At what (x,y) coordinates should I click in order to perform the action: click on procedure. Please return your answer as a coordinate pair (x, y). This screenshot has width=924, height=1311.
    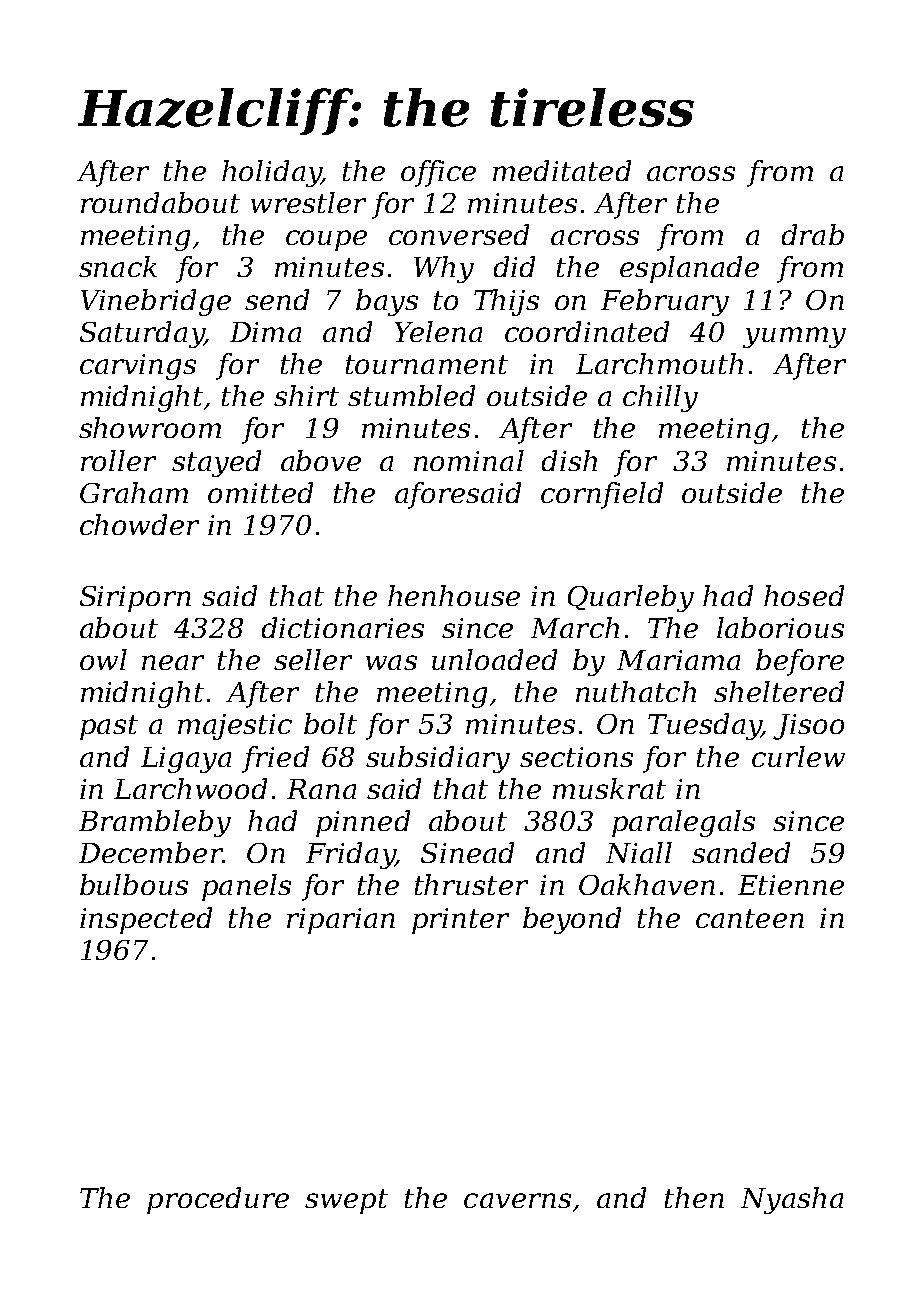
    Looking at the image, I should click on (218, 1200).
